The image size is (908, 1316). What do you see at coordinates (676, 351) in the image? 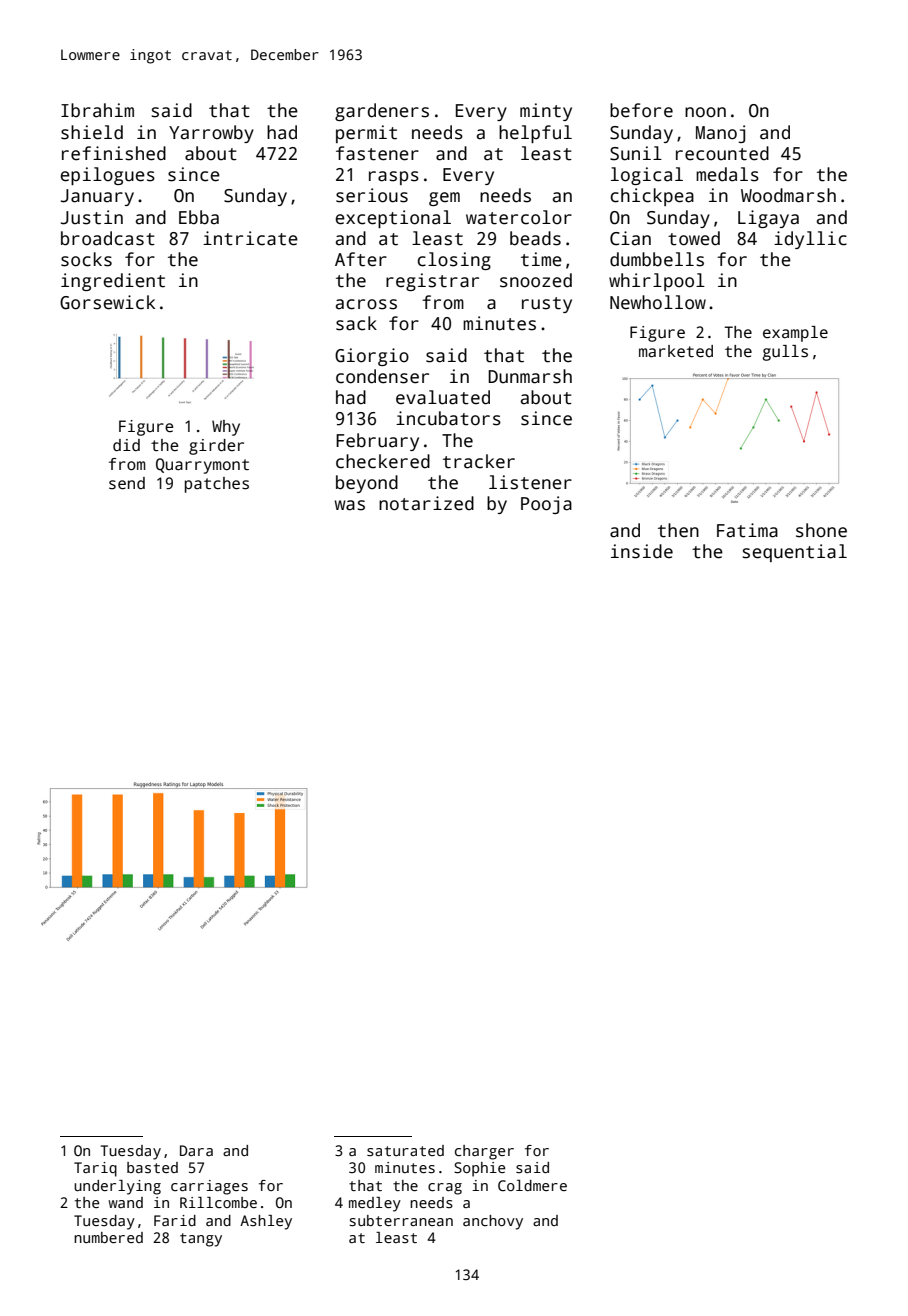
I see `marketed` at bounding box center [676, 351].
